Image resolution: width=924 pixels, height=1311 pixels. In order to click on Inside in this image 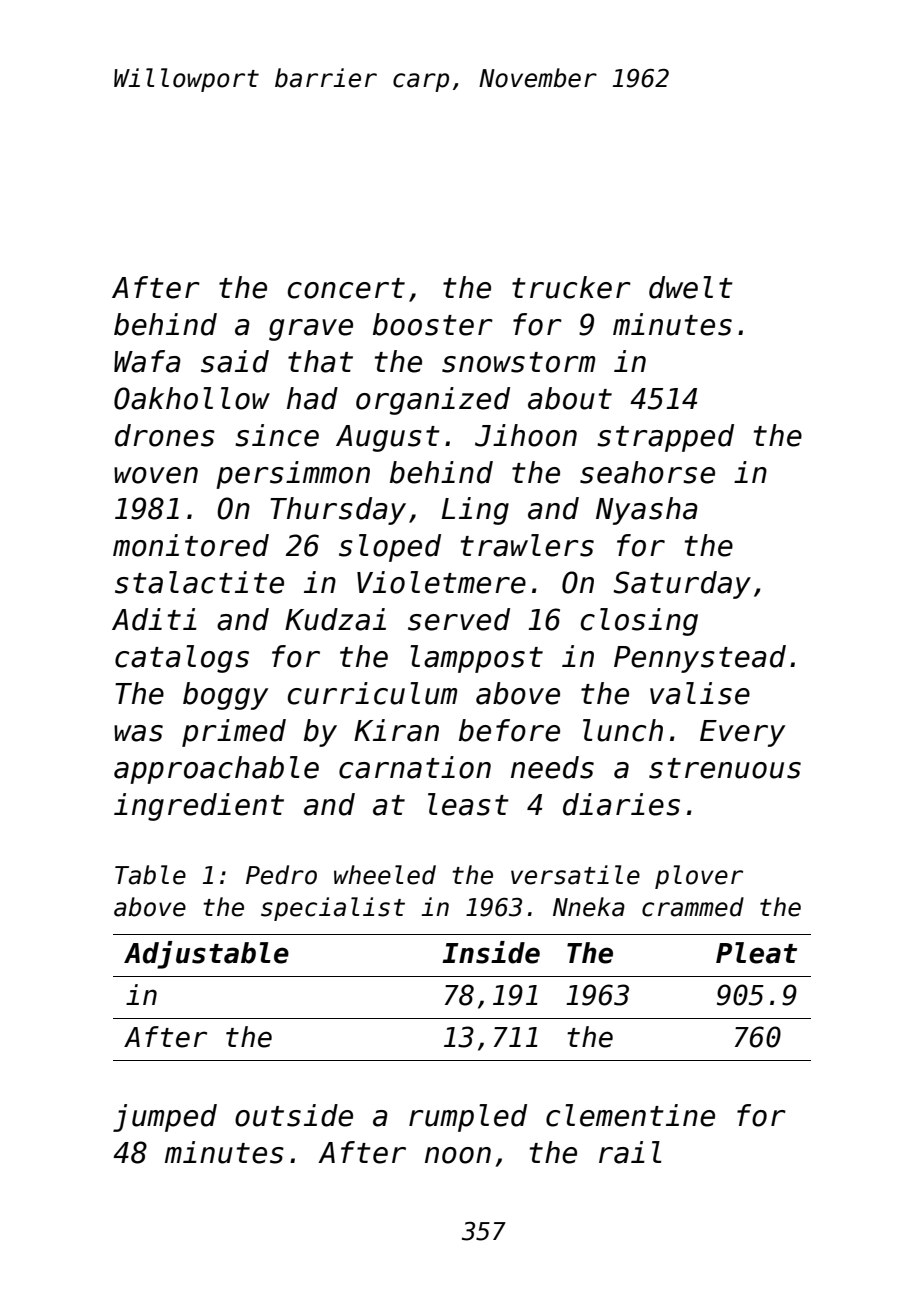, I will do `click(491, 952)`.
